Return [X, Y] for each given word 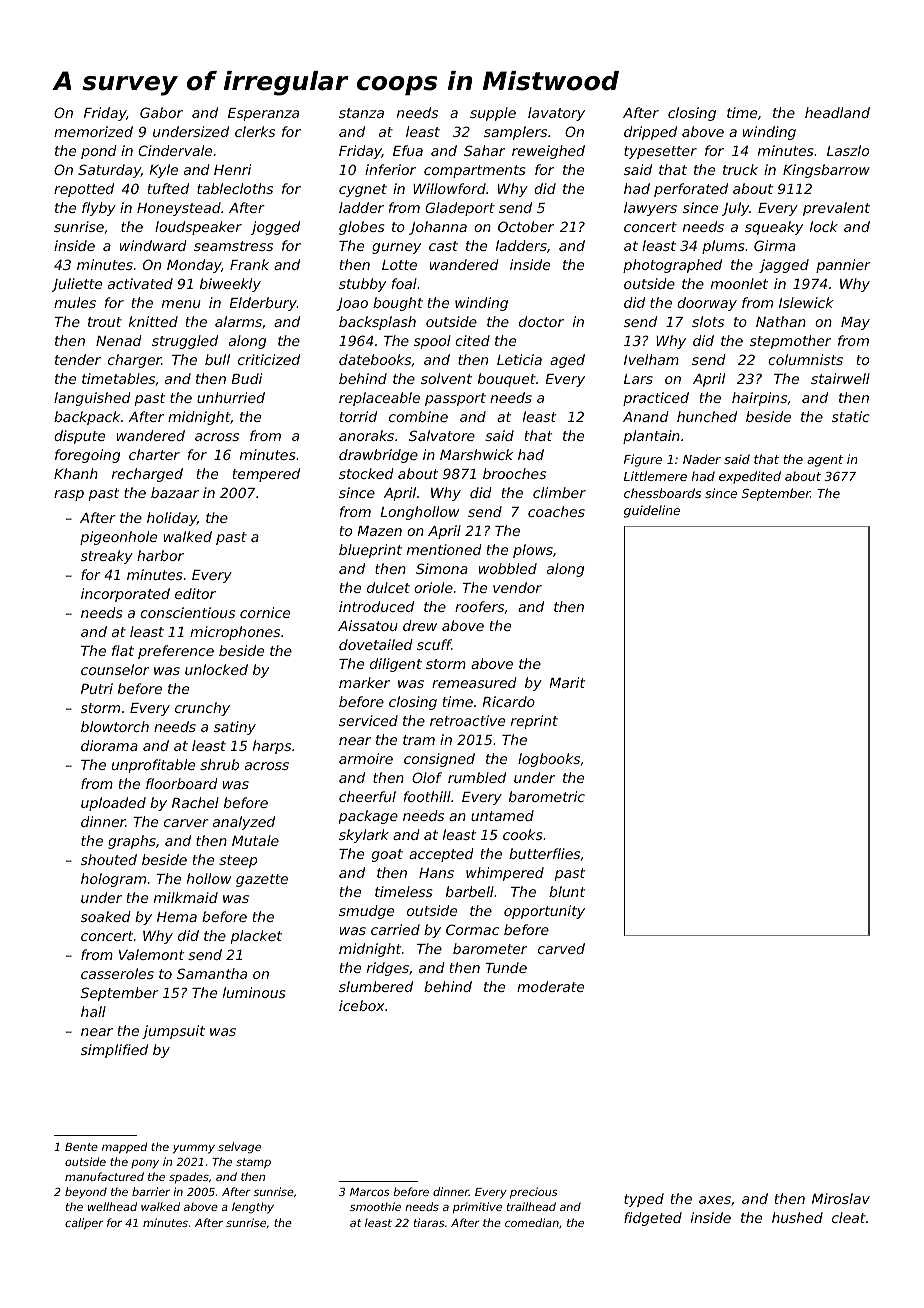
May [855, 323]
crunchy [202, 709]
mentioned [444, 549]
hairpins [759, 399]
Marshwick [476, 454]
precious [533, 1193]
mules [75, 302]
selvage [239, 1148]
